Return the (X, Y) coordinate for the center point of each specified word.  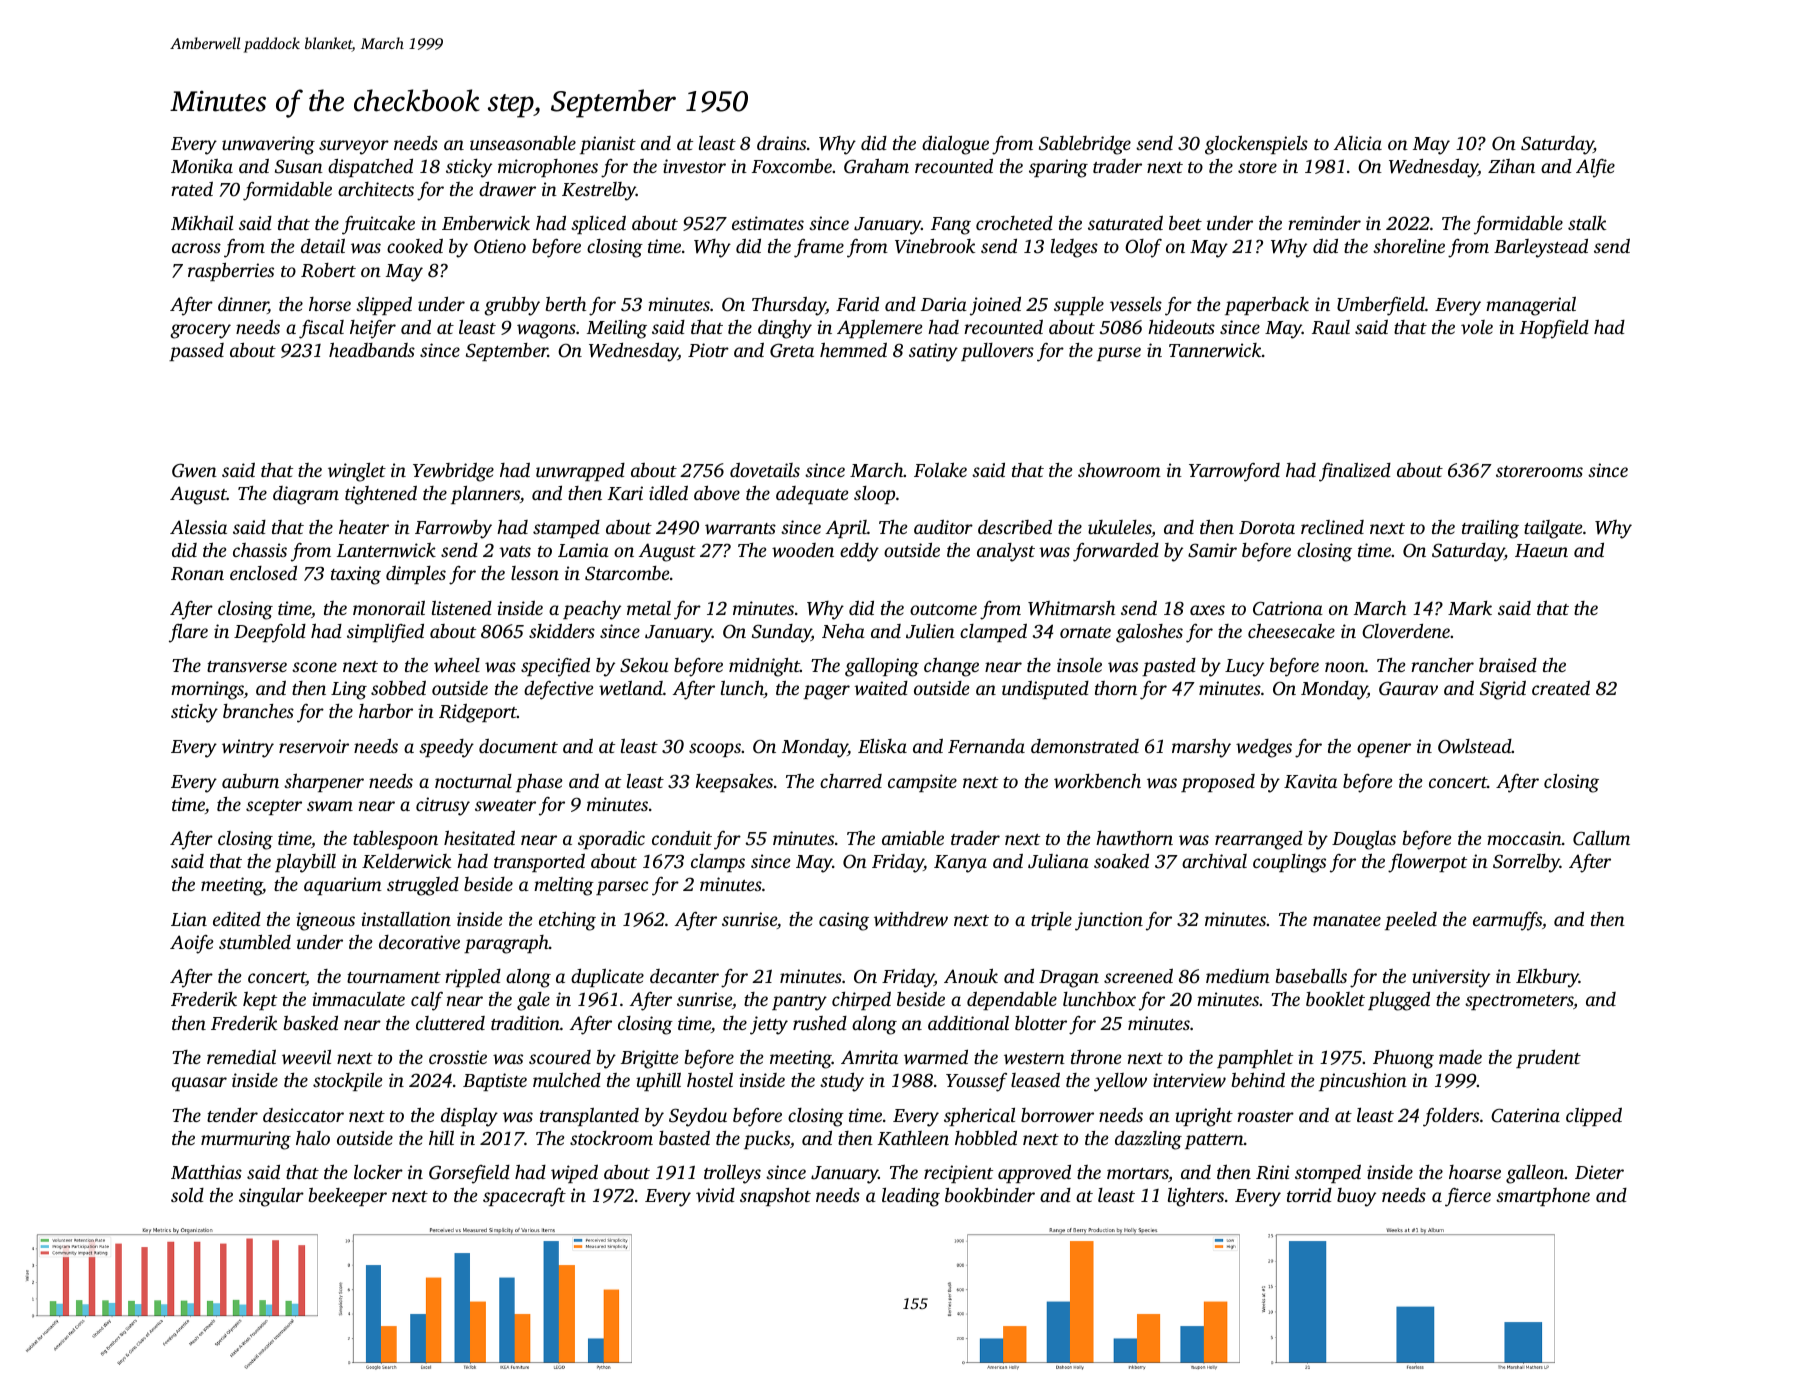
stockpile (348, 1082)
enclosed (263, 573)
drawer (507, 189)
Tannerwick (1215, 350)
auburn (250, 781)
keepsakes (734, 783)
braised (1508, 665)
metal (649, 608)
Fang (951, 226)
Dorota (1267, 527)
